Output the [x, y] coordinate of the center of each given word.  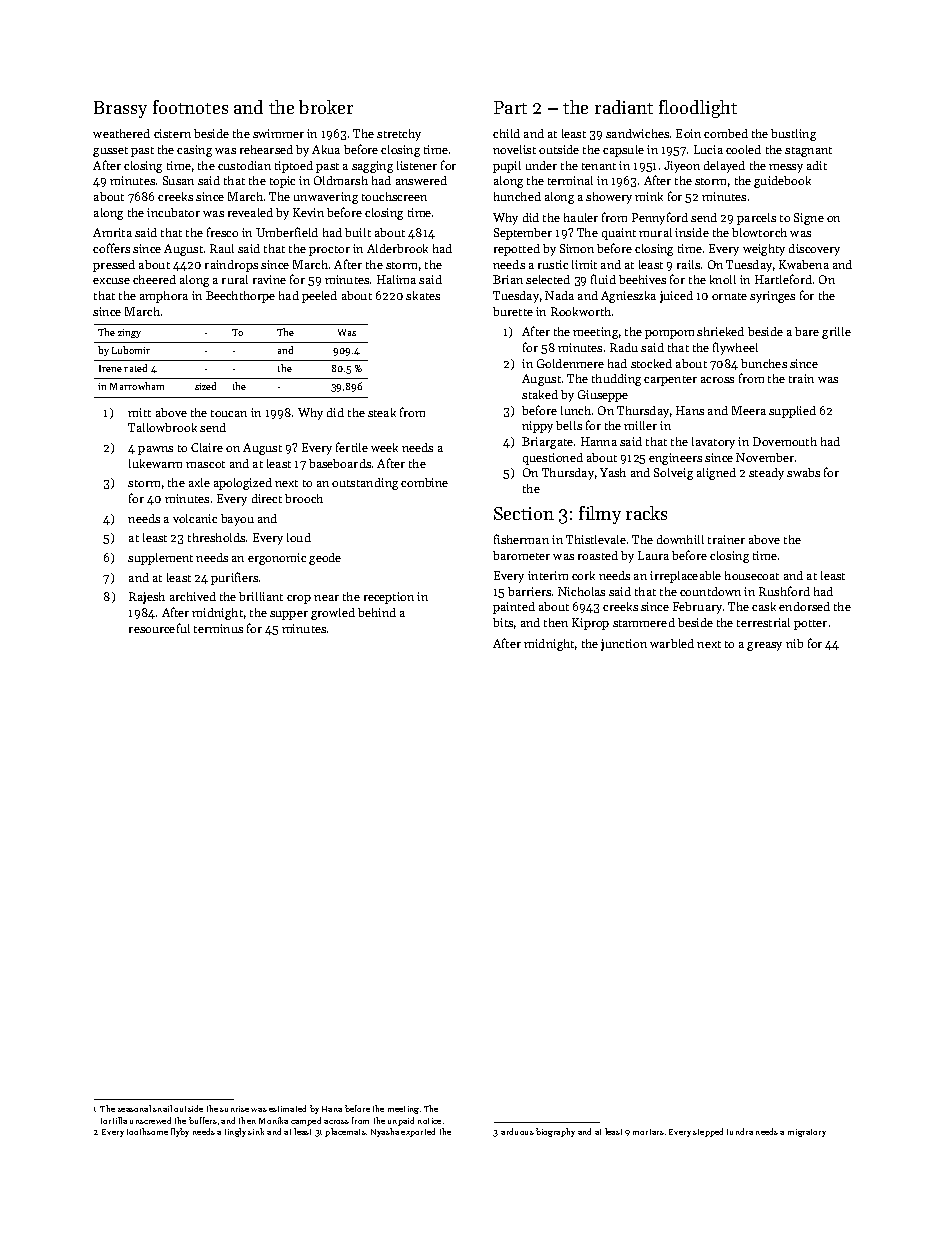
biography [555, 1132]
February [697, 608]
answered [421, 180]
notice [429, 1121]
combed [726, 133]
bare [807, 331]
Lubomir [131, 350]
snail [162, 1108]
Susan [178, 180]
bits [503, 622]
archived [193, 596]
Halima [396, 279]
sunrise [234, 1109]
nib [794, 643]
